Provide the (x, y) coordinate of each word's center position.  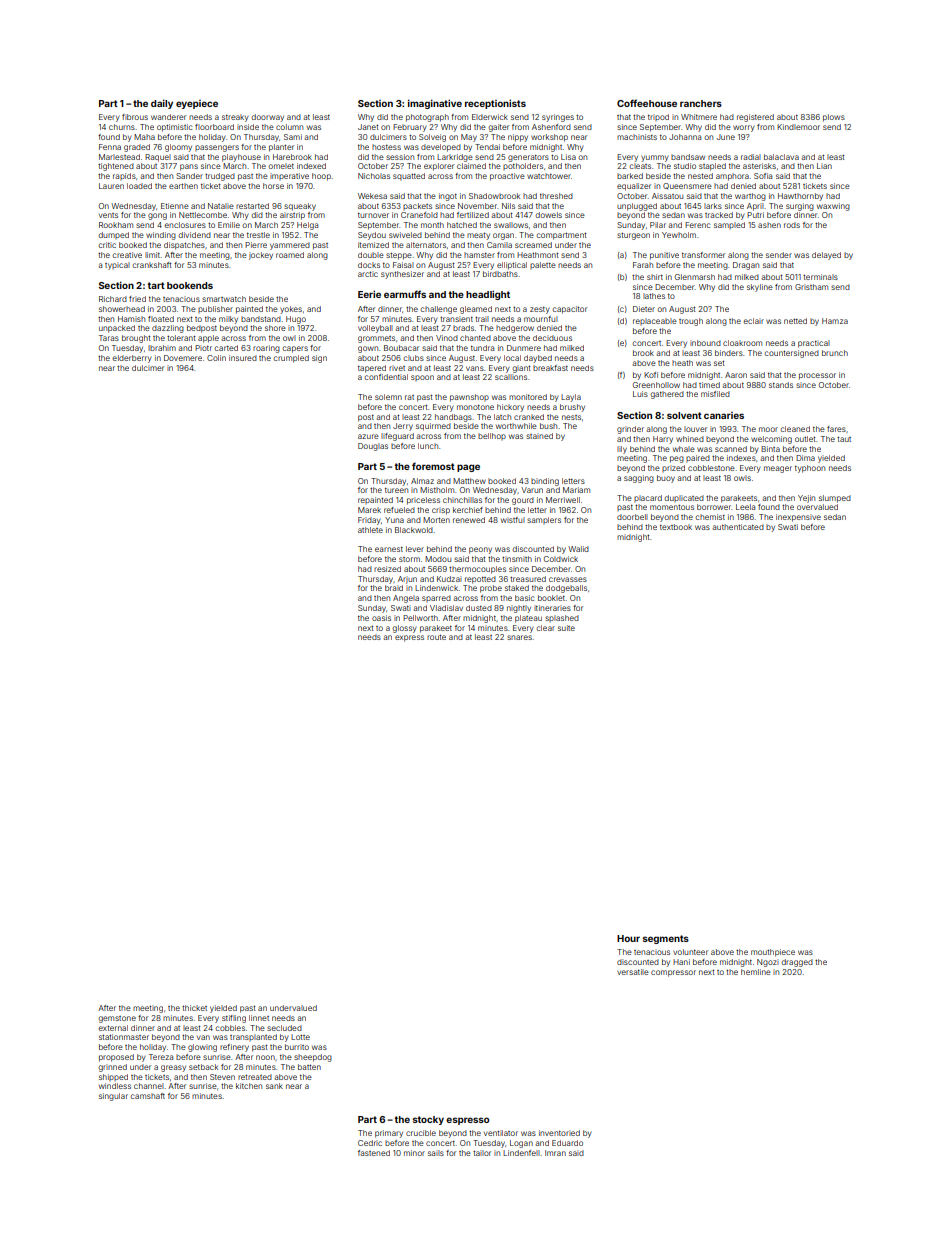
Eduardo (567, 1143)
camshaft (147, 1096)
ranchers (701, 103)
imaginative (435, 104)
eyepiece (197, 104)
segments (666, 939)
